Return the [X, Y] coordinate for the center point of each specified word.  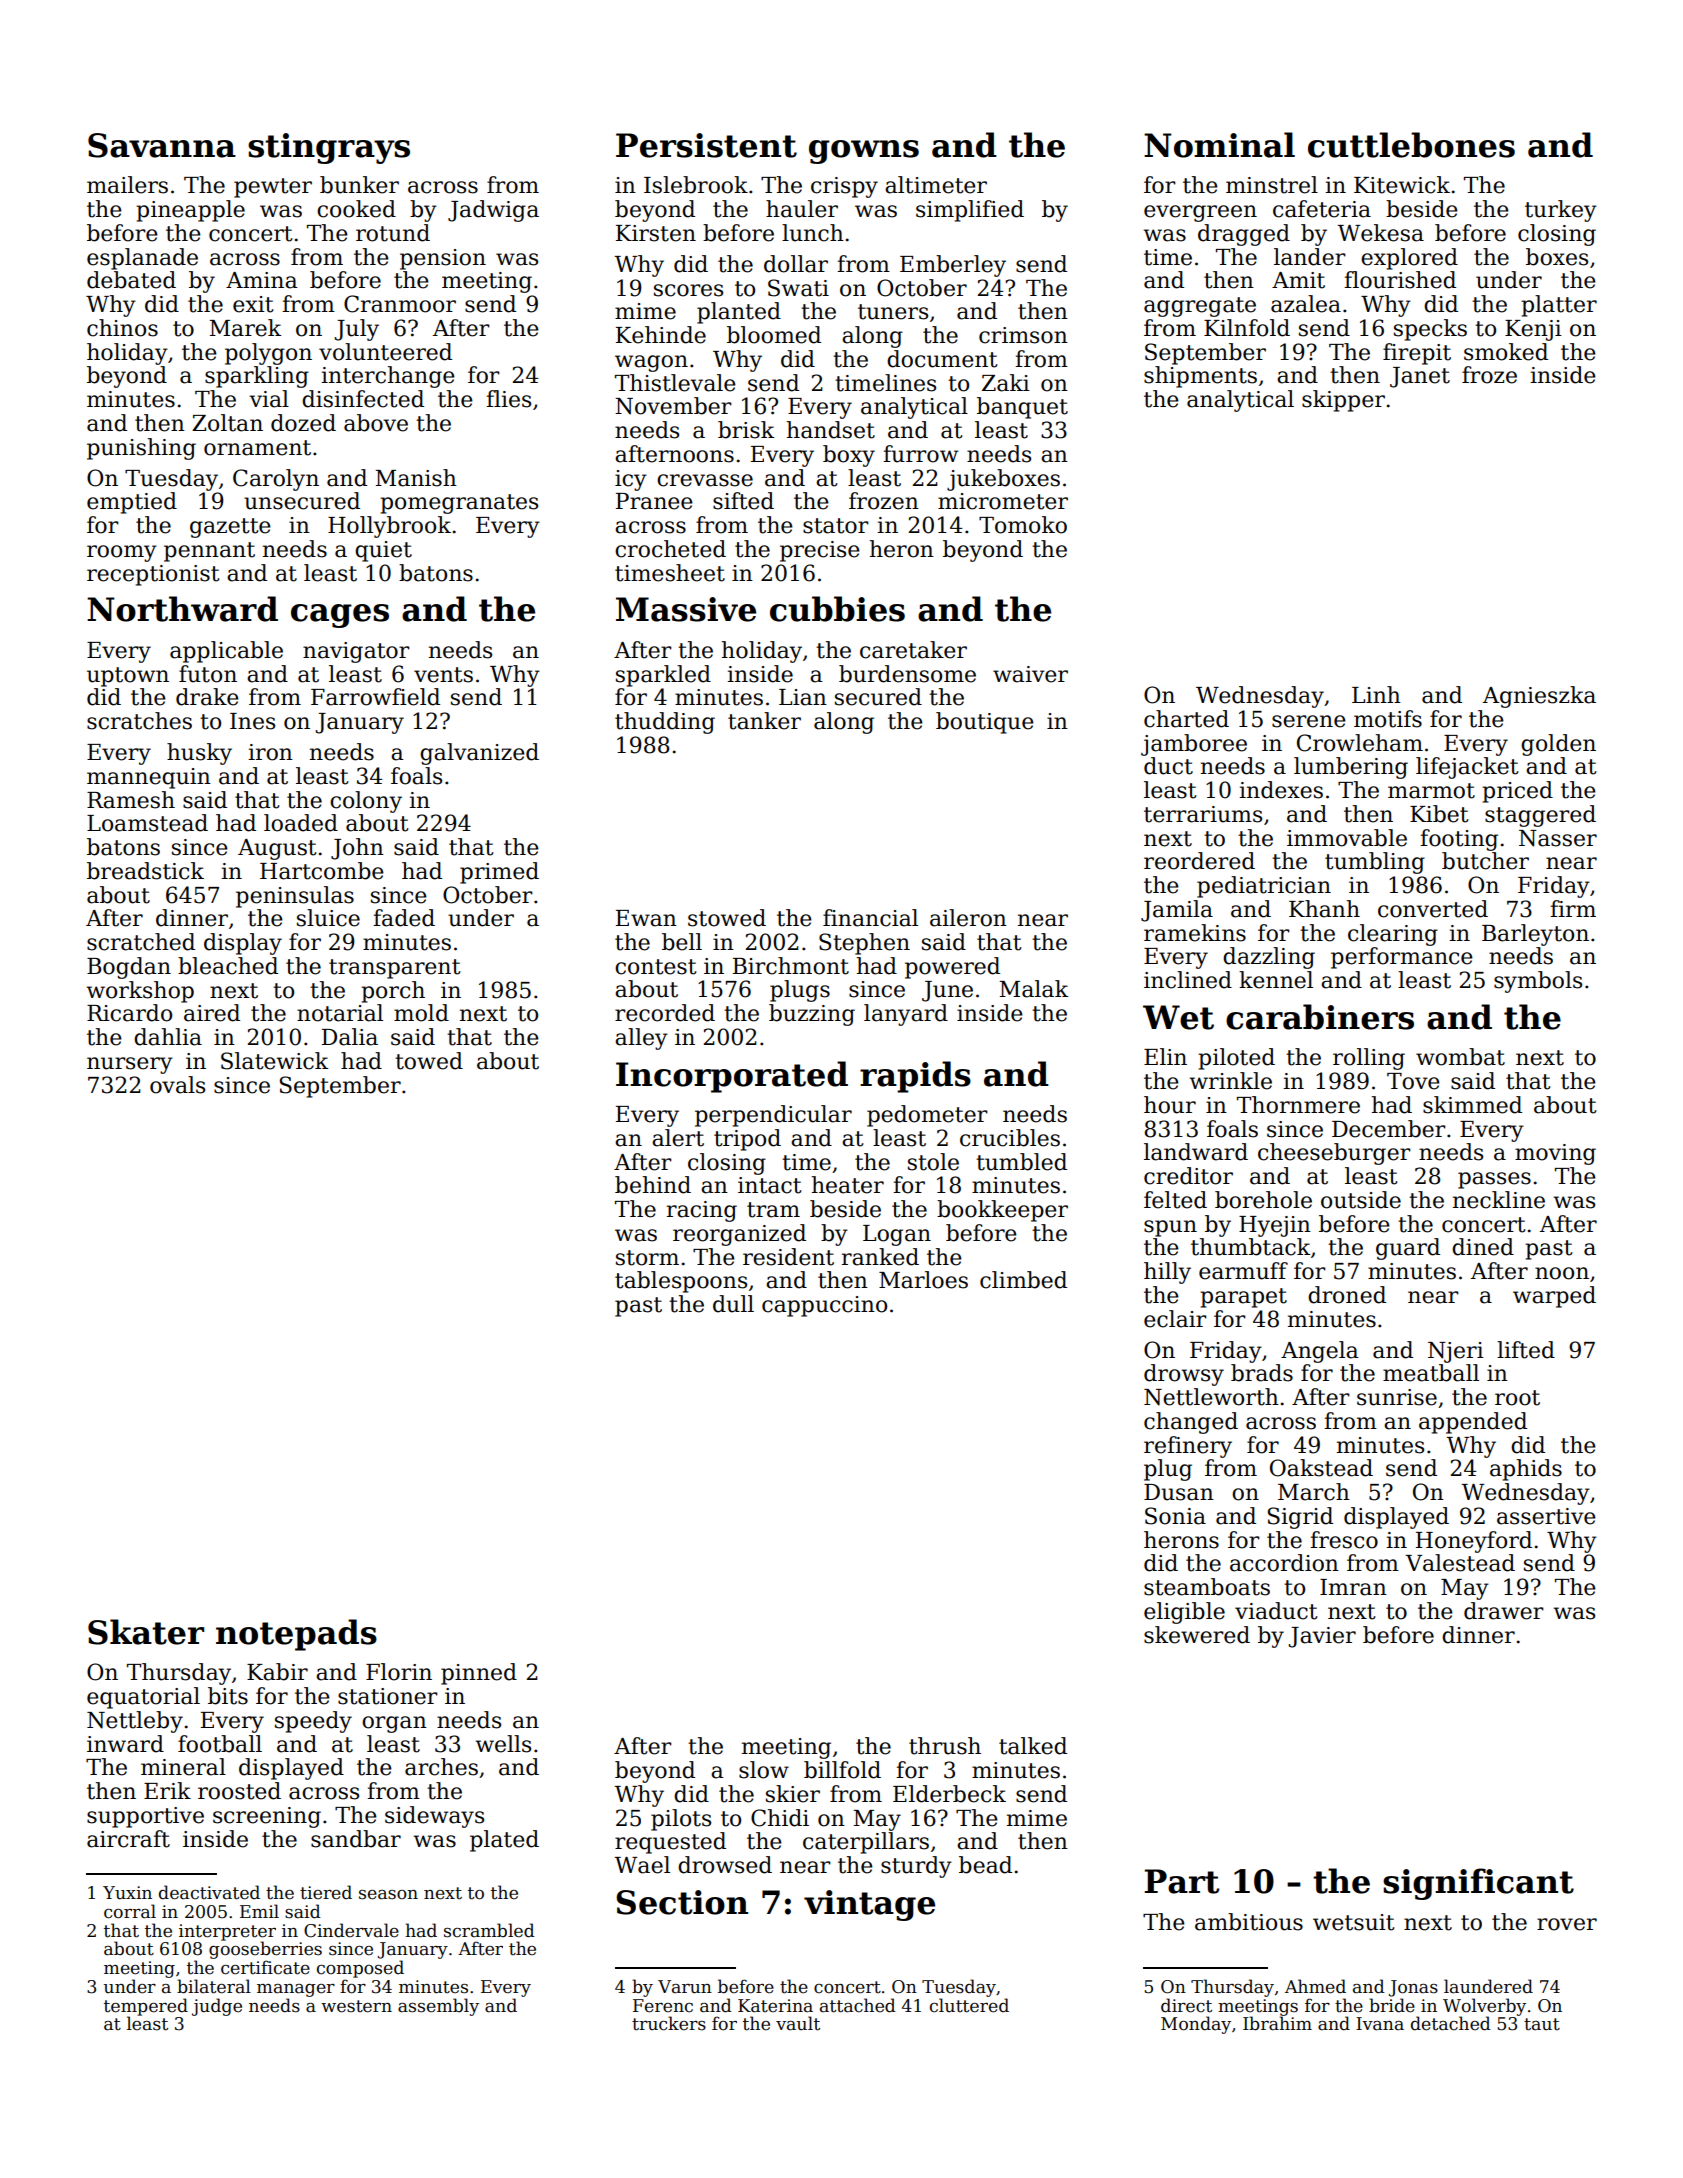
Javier [1322, 1637]
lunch [813, 233]
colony [366, 802]
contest [656, 967]
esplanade [142, 259]
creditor [1188, 1176]
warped [1554, 1297]
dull [733, 1304]
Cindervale [351, 1930]
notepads [296, 1635]
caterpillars [866, 1843]
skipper [1343, 401]
